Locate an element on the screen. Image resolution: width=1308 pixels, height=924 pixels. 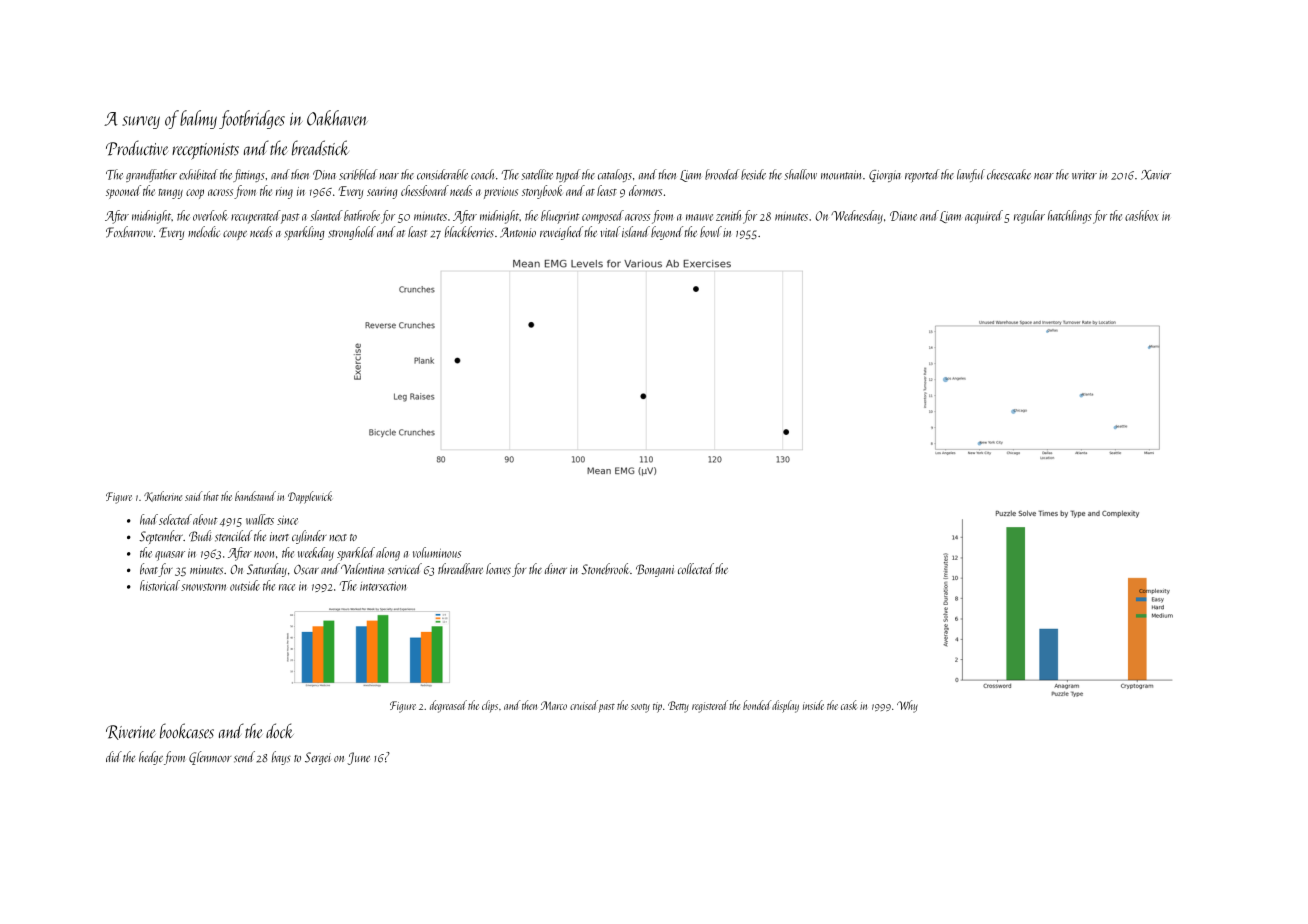
Antonio is located at coordinates (518, 232).
